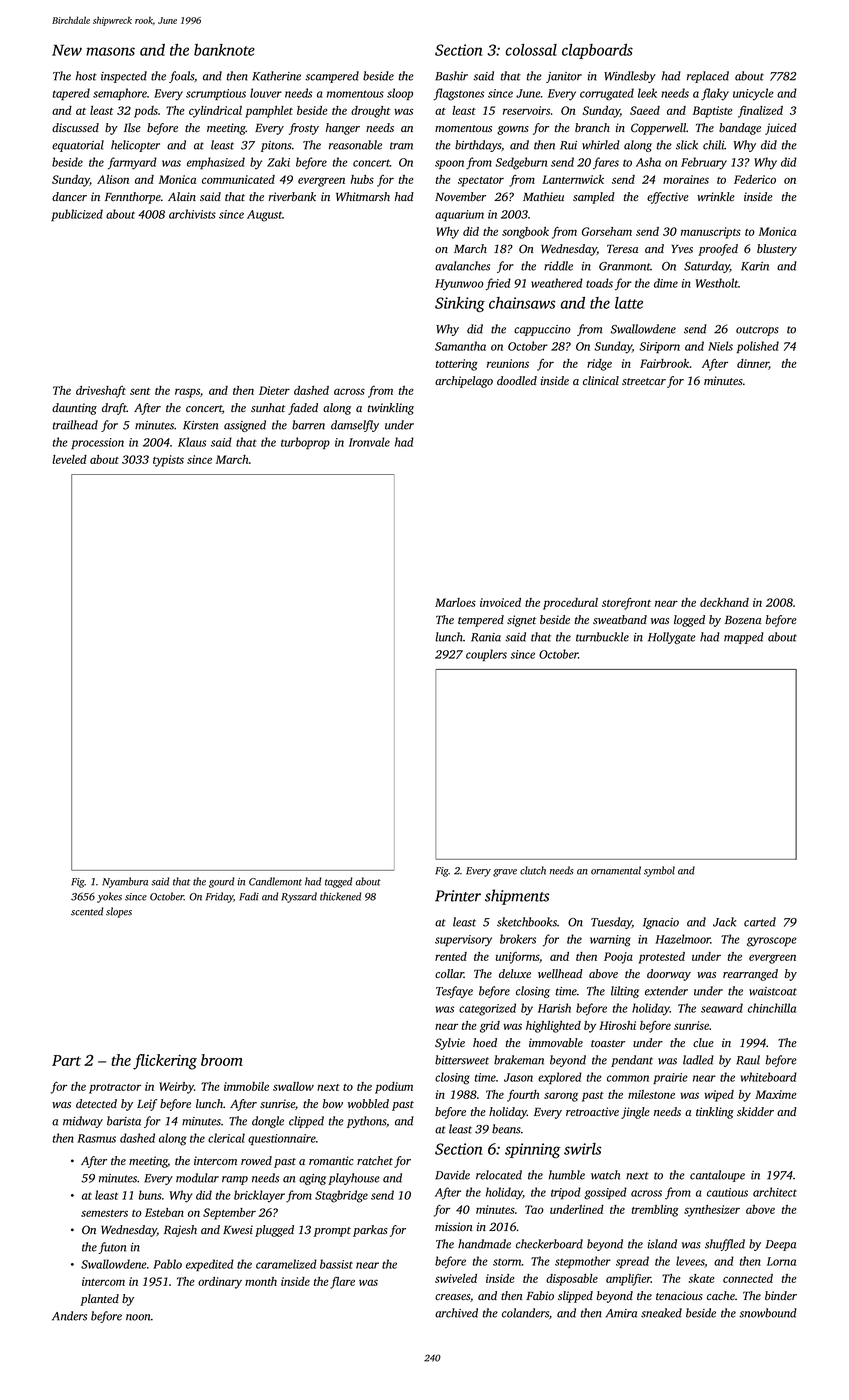 Image resolution: width=849 pixels, height=1400 pixels. Describe the element at coordinates (711, 233) in the document. I see `manuscripts` at that location.
